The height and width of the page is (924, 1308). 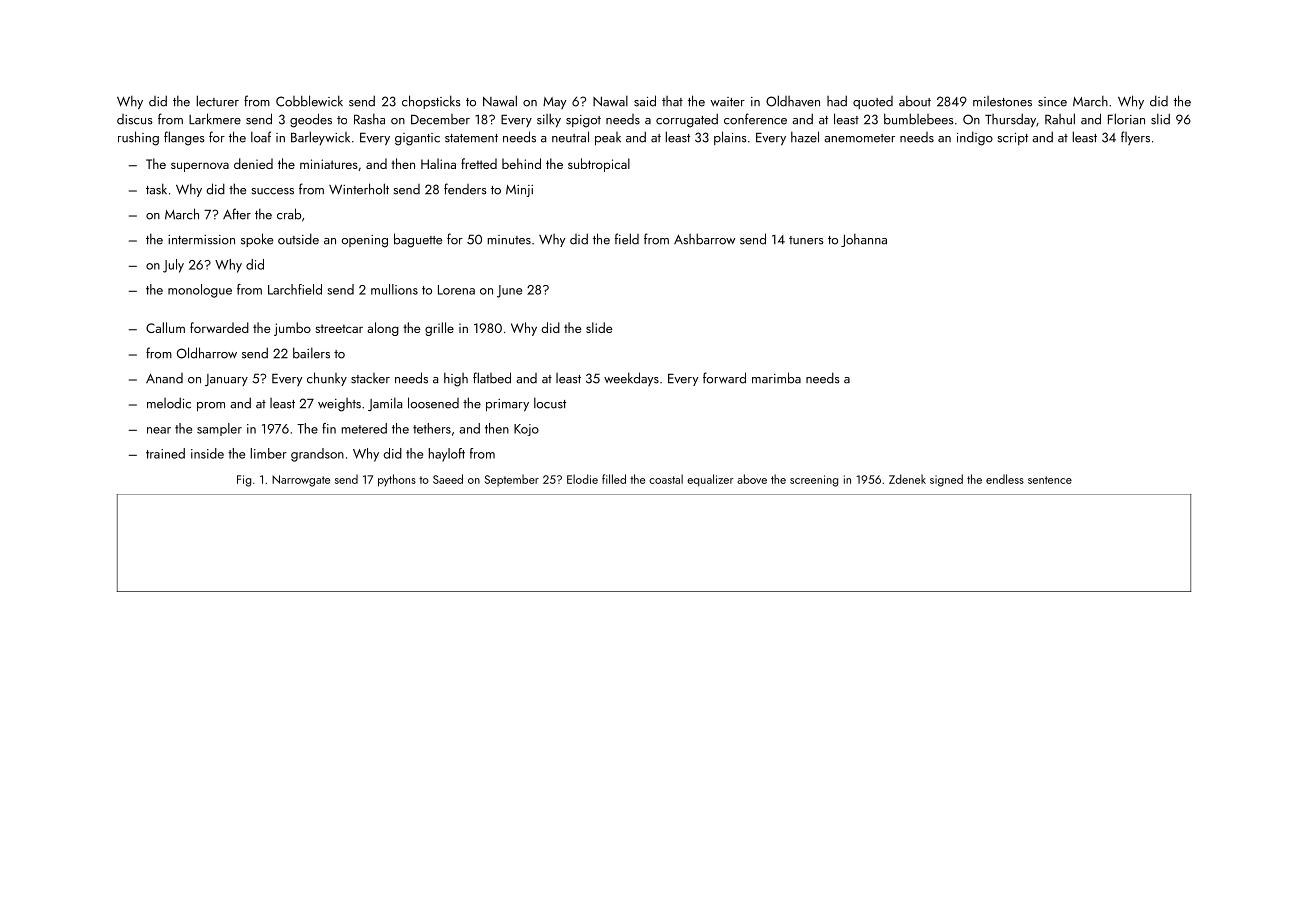 What do you see at coordinates (776, 378) in the page?
I see `marimba` at bounding box center [776, 378].
